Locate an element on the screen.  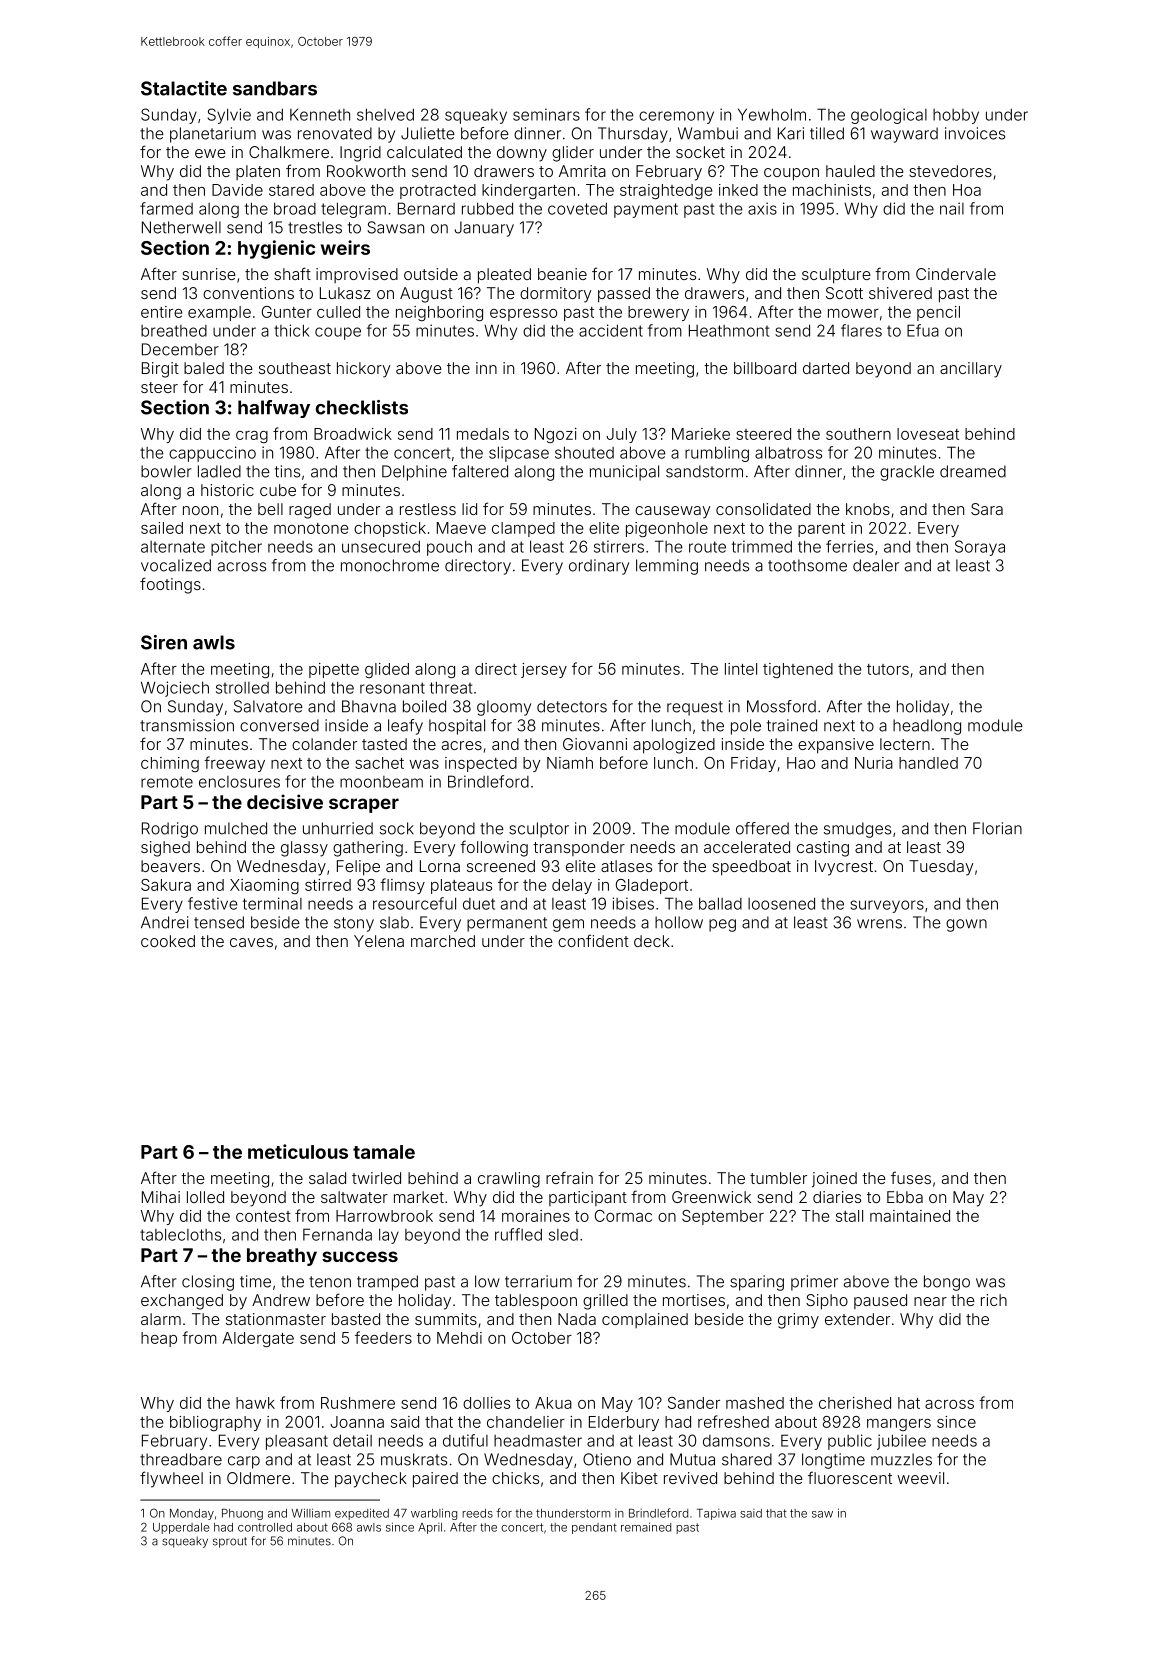
expedited is located at coordinates (362, 1514).
